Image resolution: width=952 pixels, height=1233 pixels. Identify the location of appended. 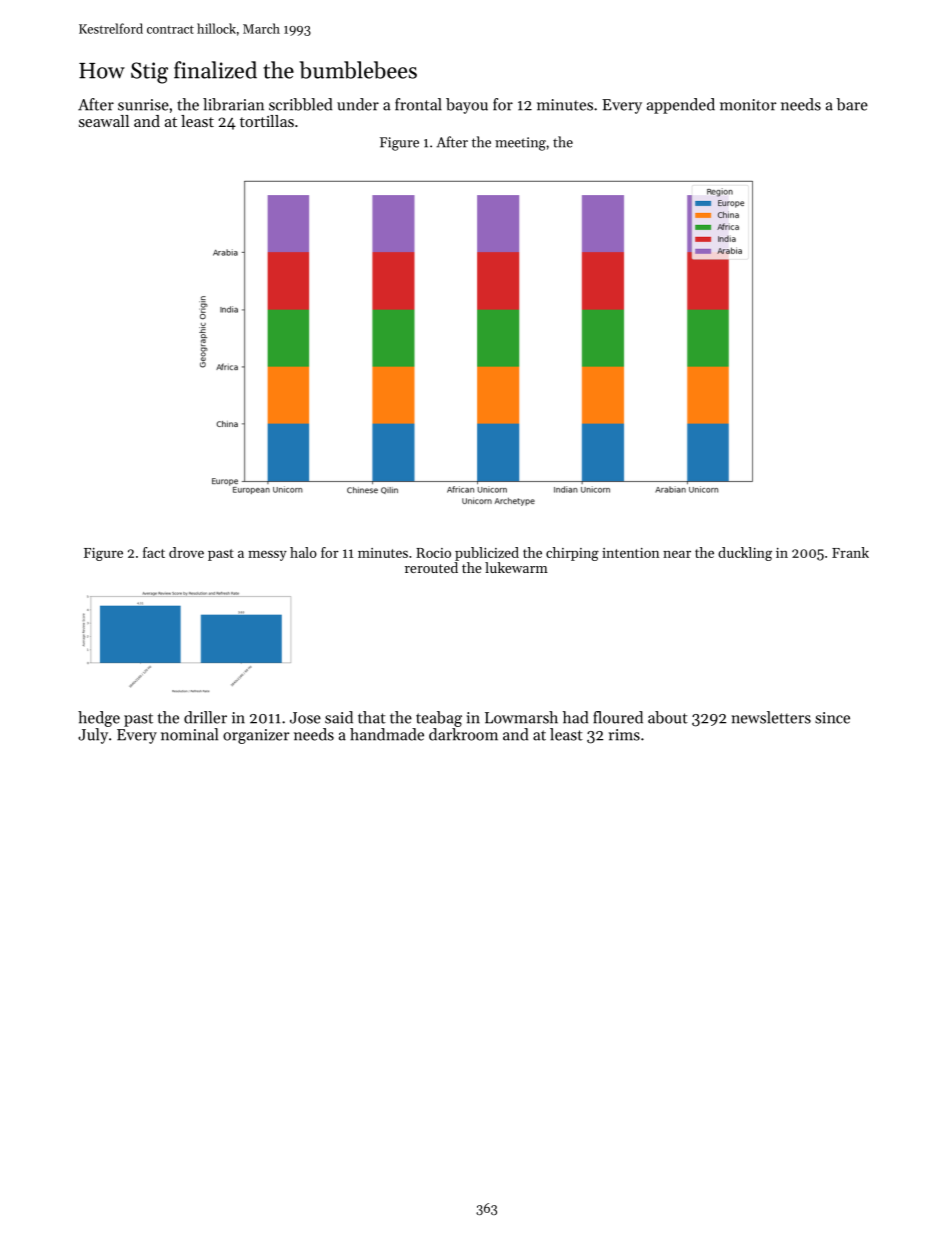
(681, 106).
